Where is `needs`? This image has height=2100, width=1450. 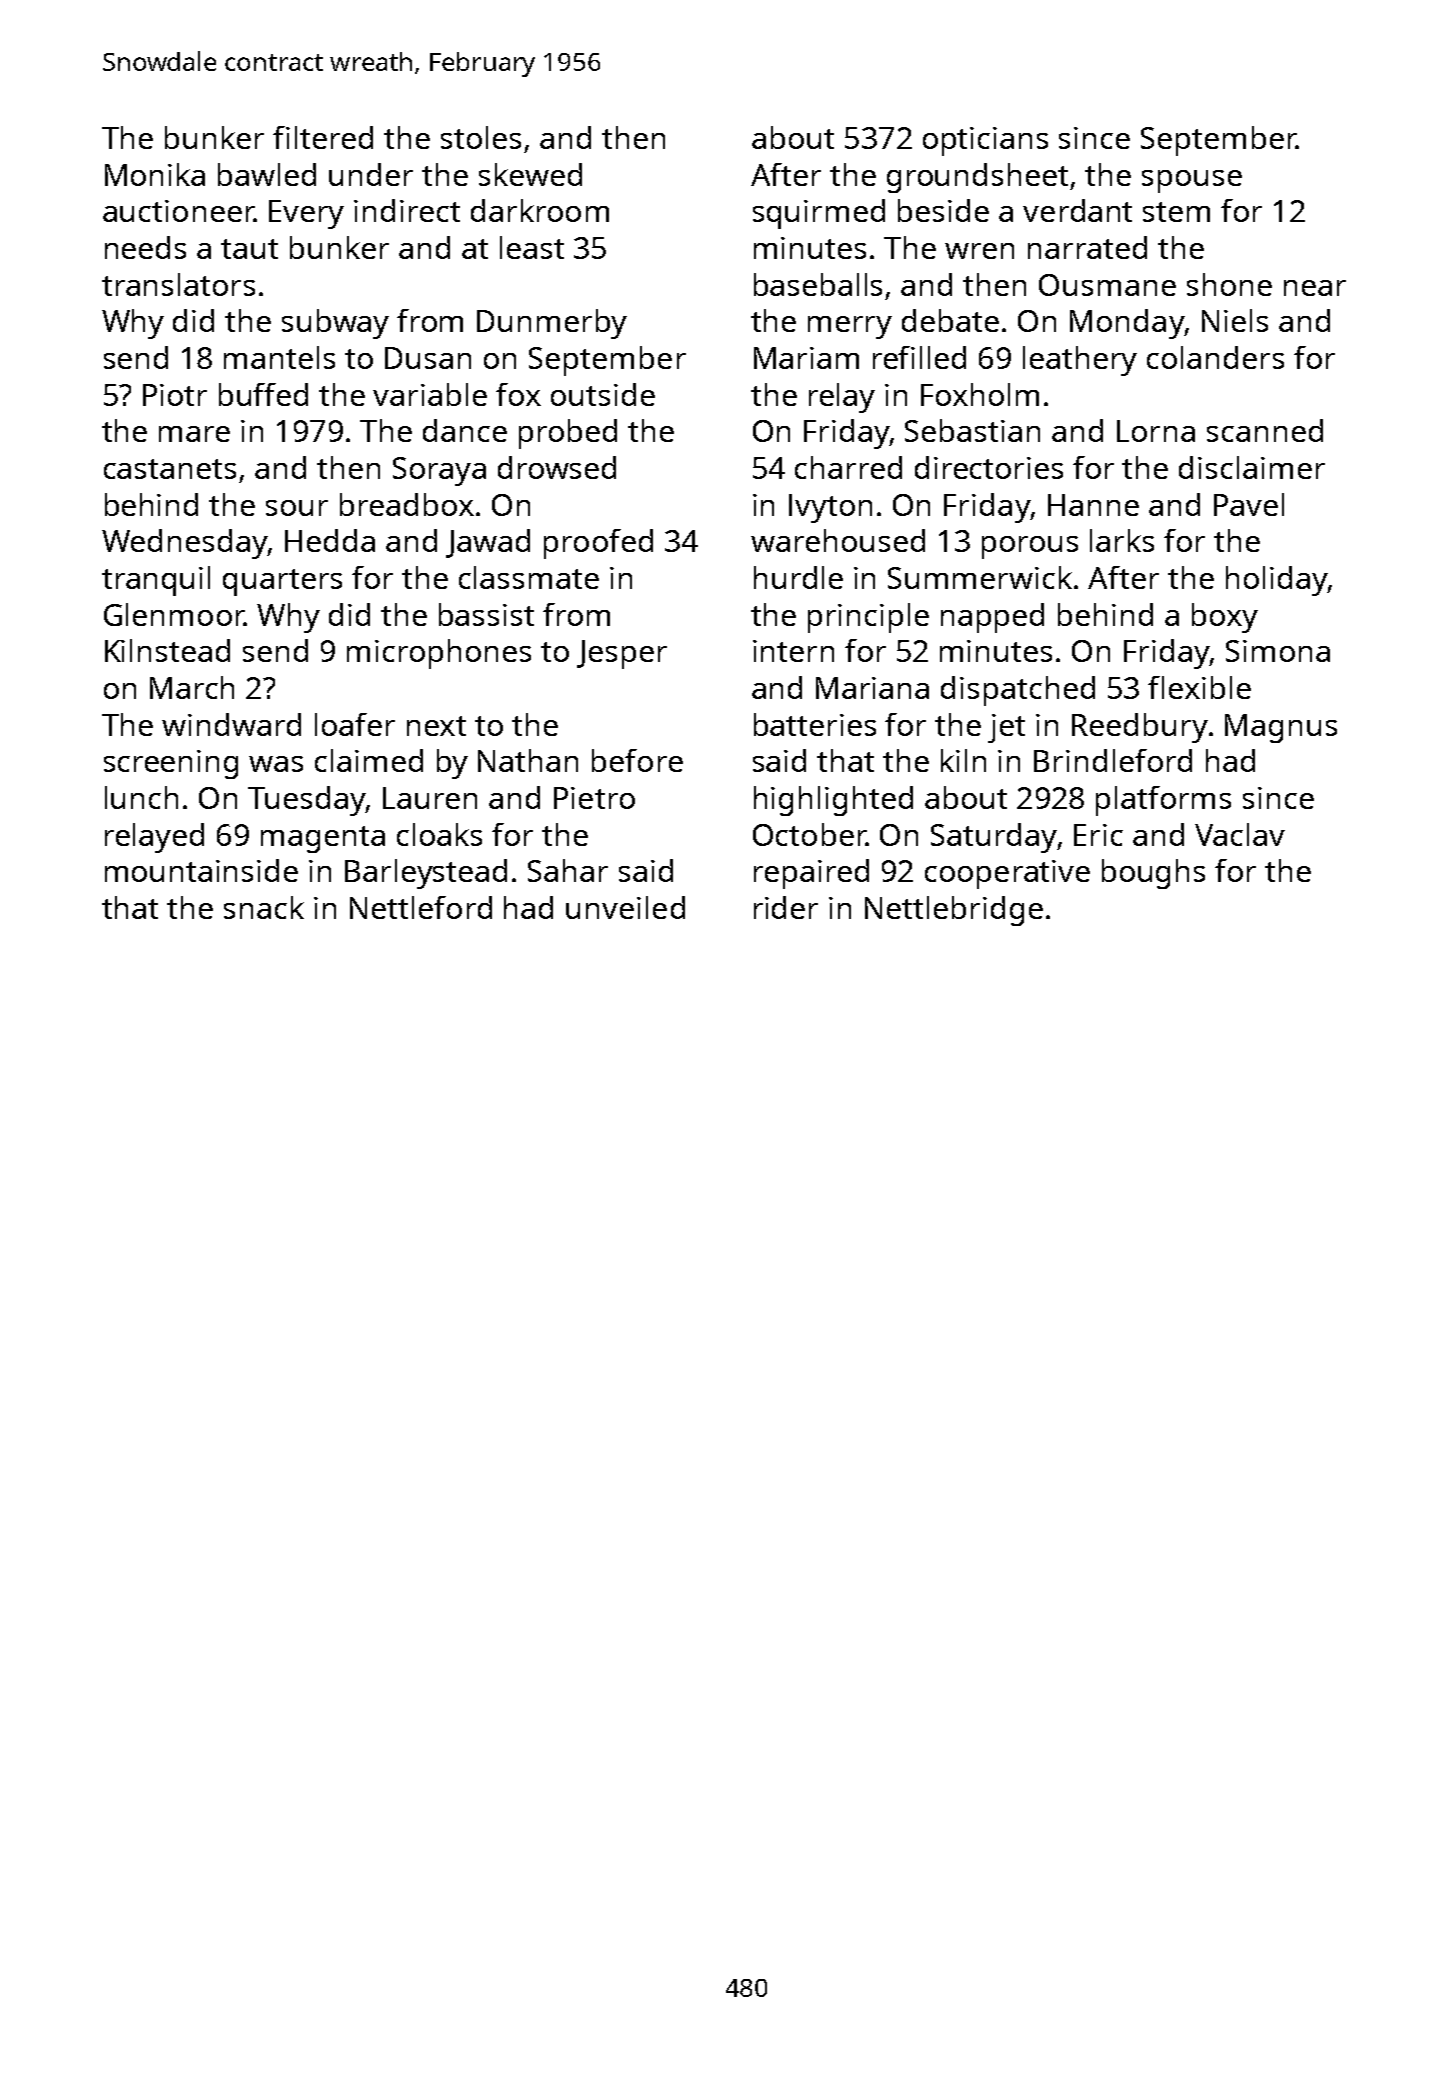 needs is located at coordinates (145, 247).
